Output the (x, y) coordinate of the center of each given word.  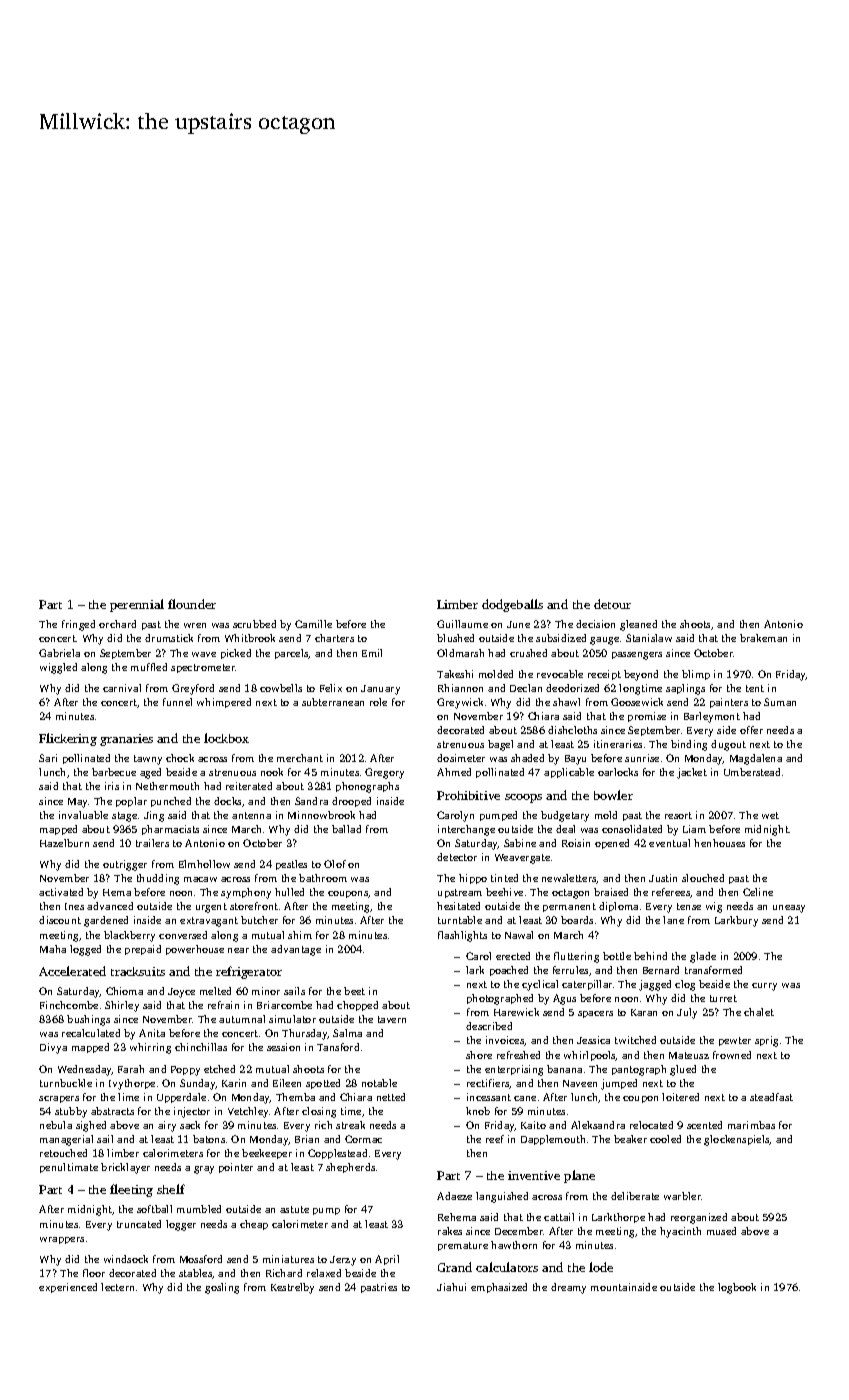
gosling (222, 1288)
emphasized (499, 1288)
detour (612, 604)
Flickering (68, 739)
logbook (737, 1288)
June (518, 624)
